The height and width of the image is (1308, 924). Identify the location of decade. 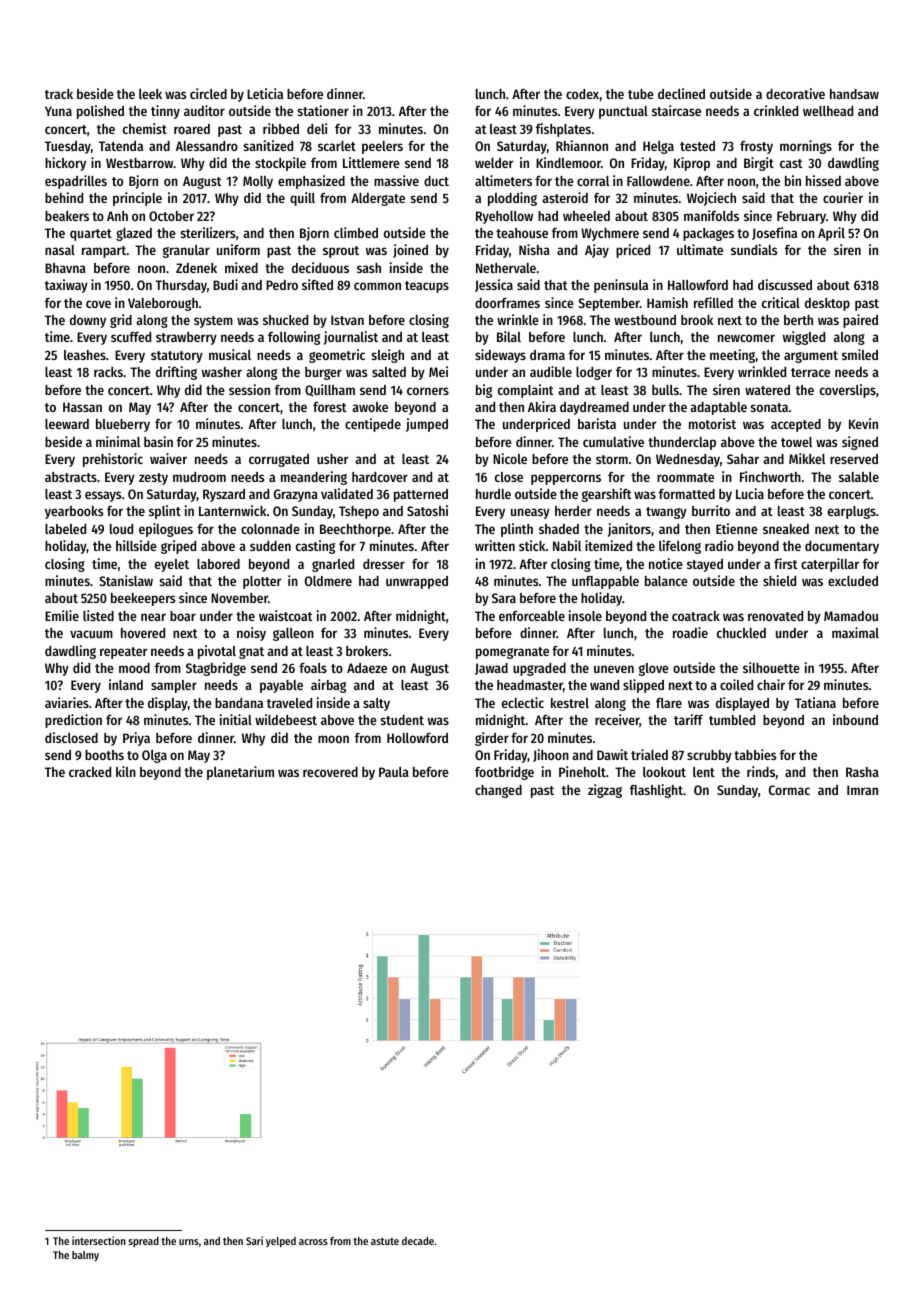
(418, 1241).
